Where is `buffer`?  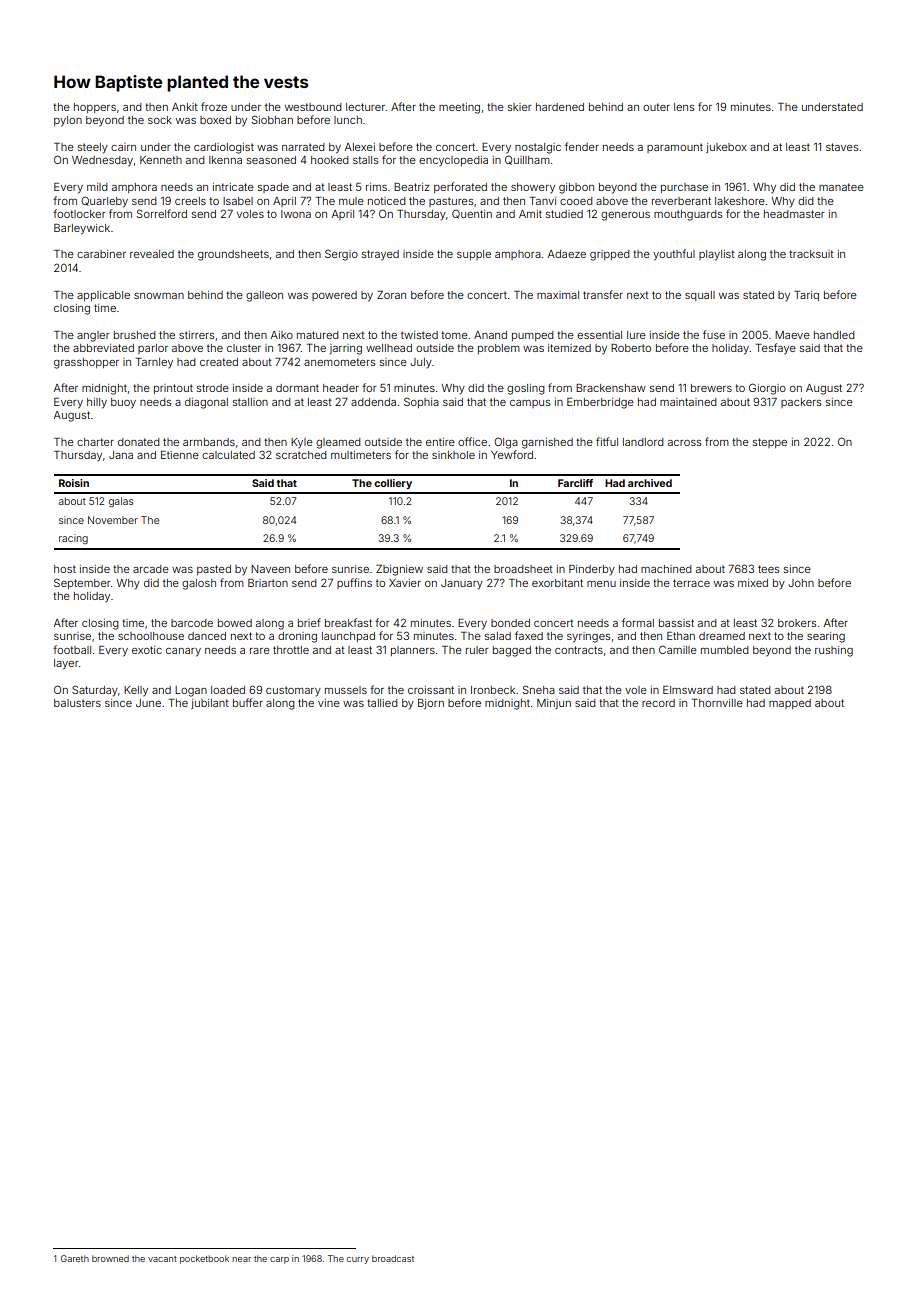 buffer is located at coordinates (248, 702).
